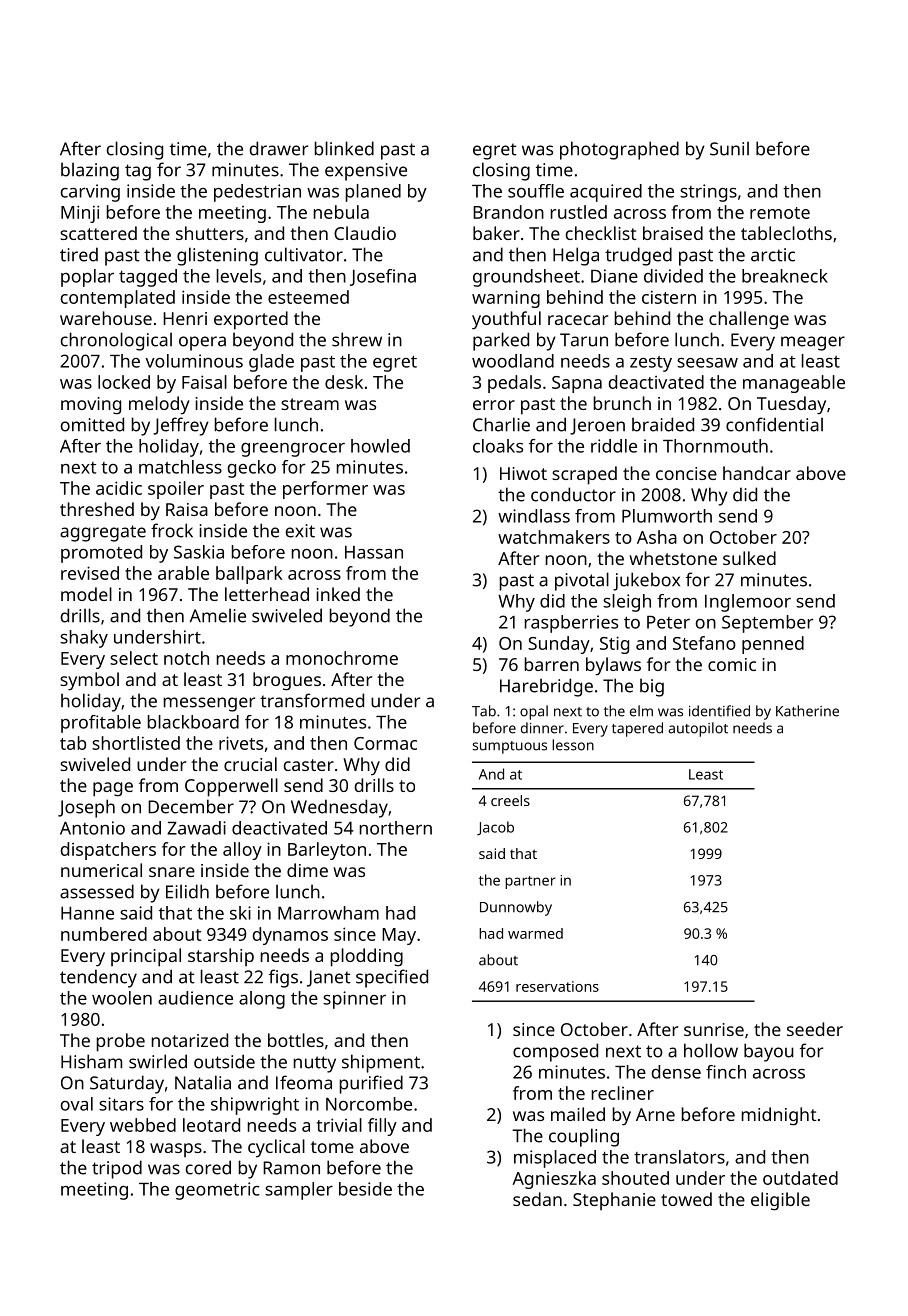 This page has height=1316, width=908. Describe the element at coordinates (614, 446) in the page. I see `riddle` at that location.
